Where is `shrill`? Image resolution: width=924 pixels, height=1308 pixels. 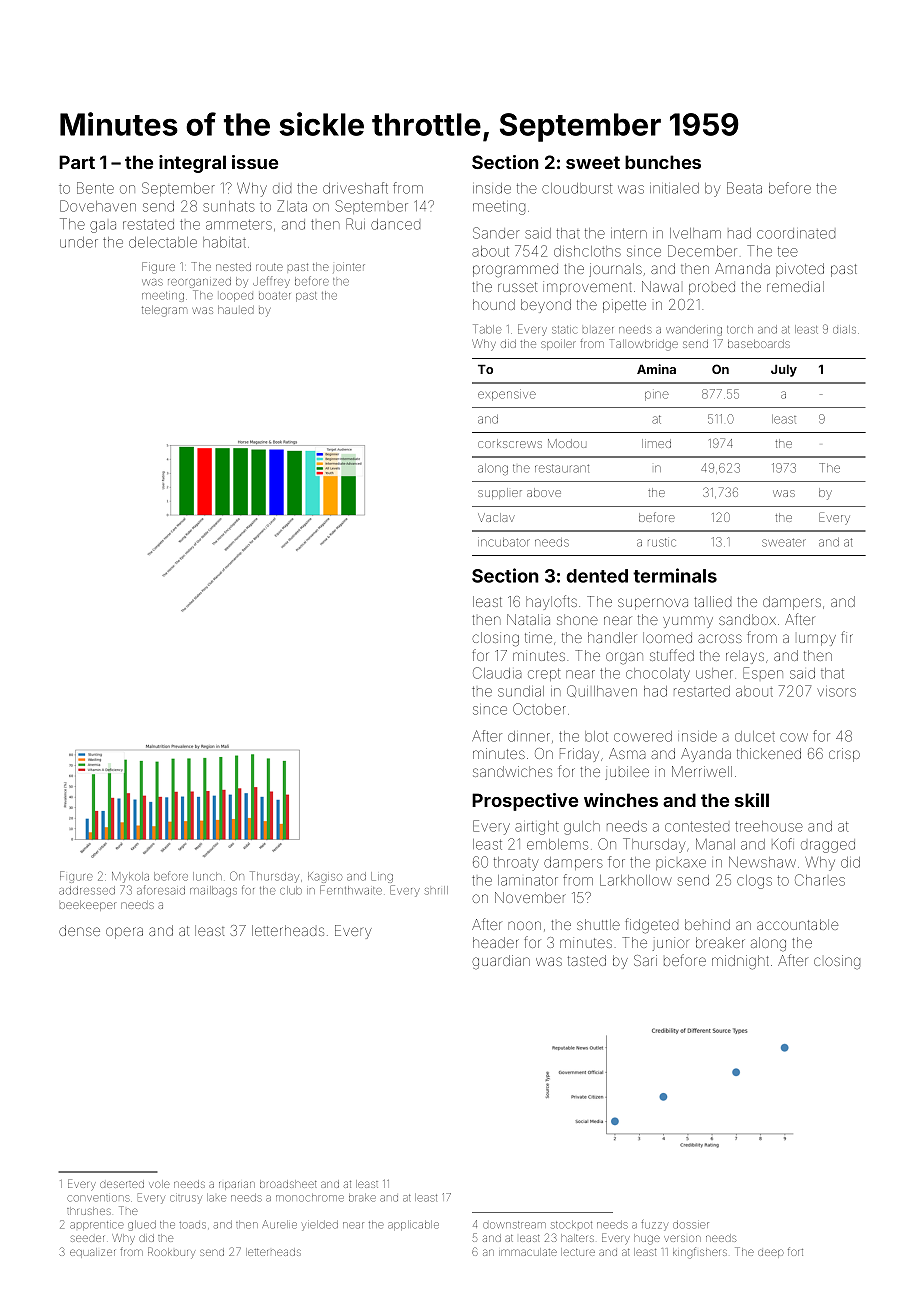
shrill is located at coordinates (436, 890).
